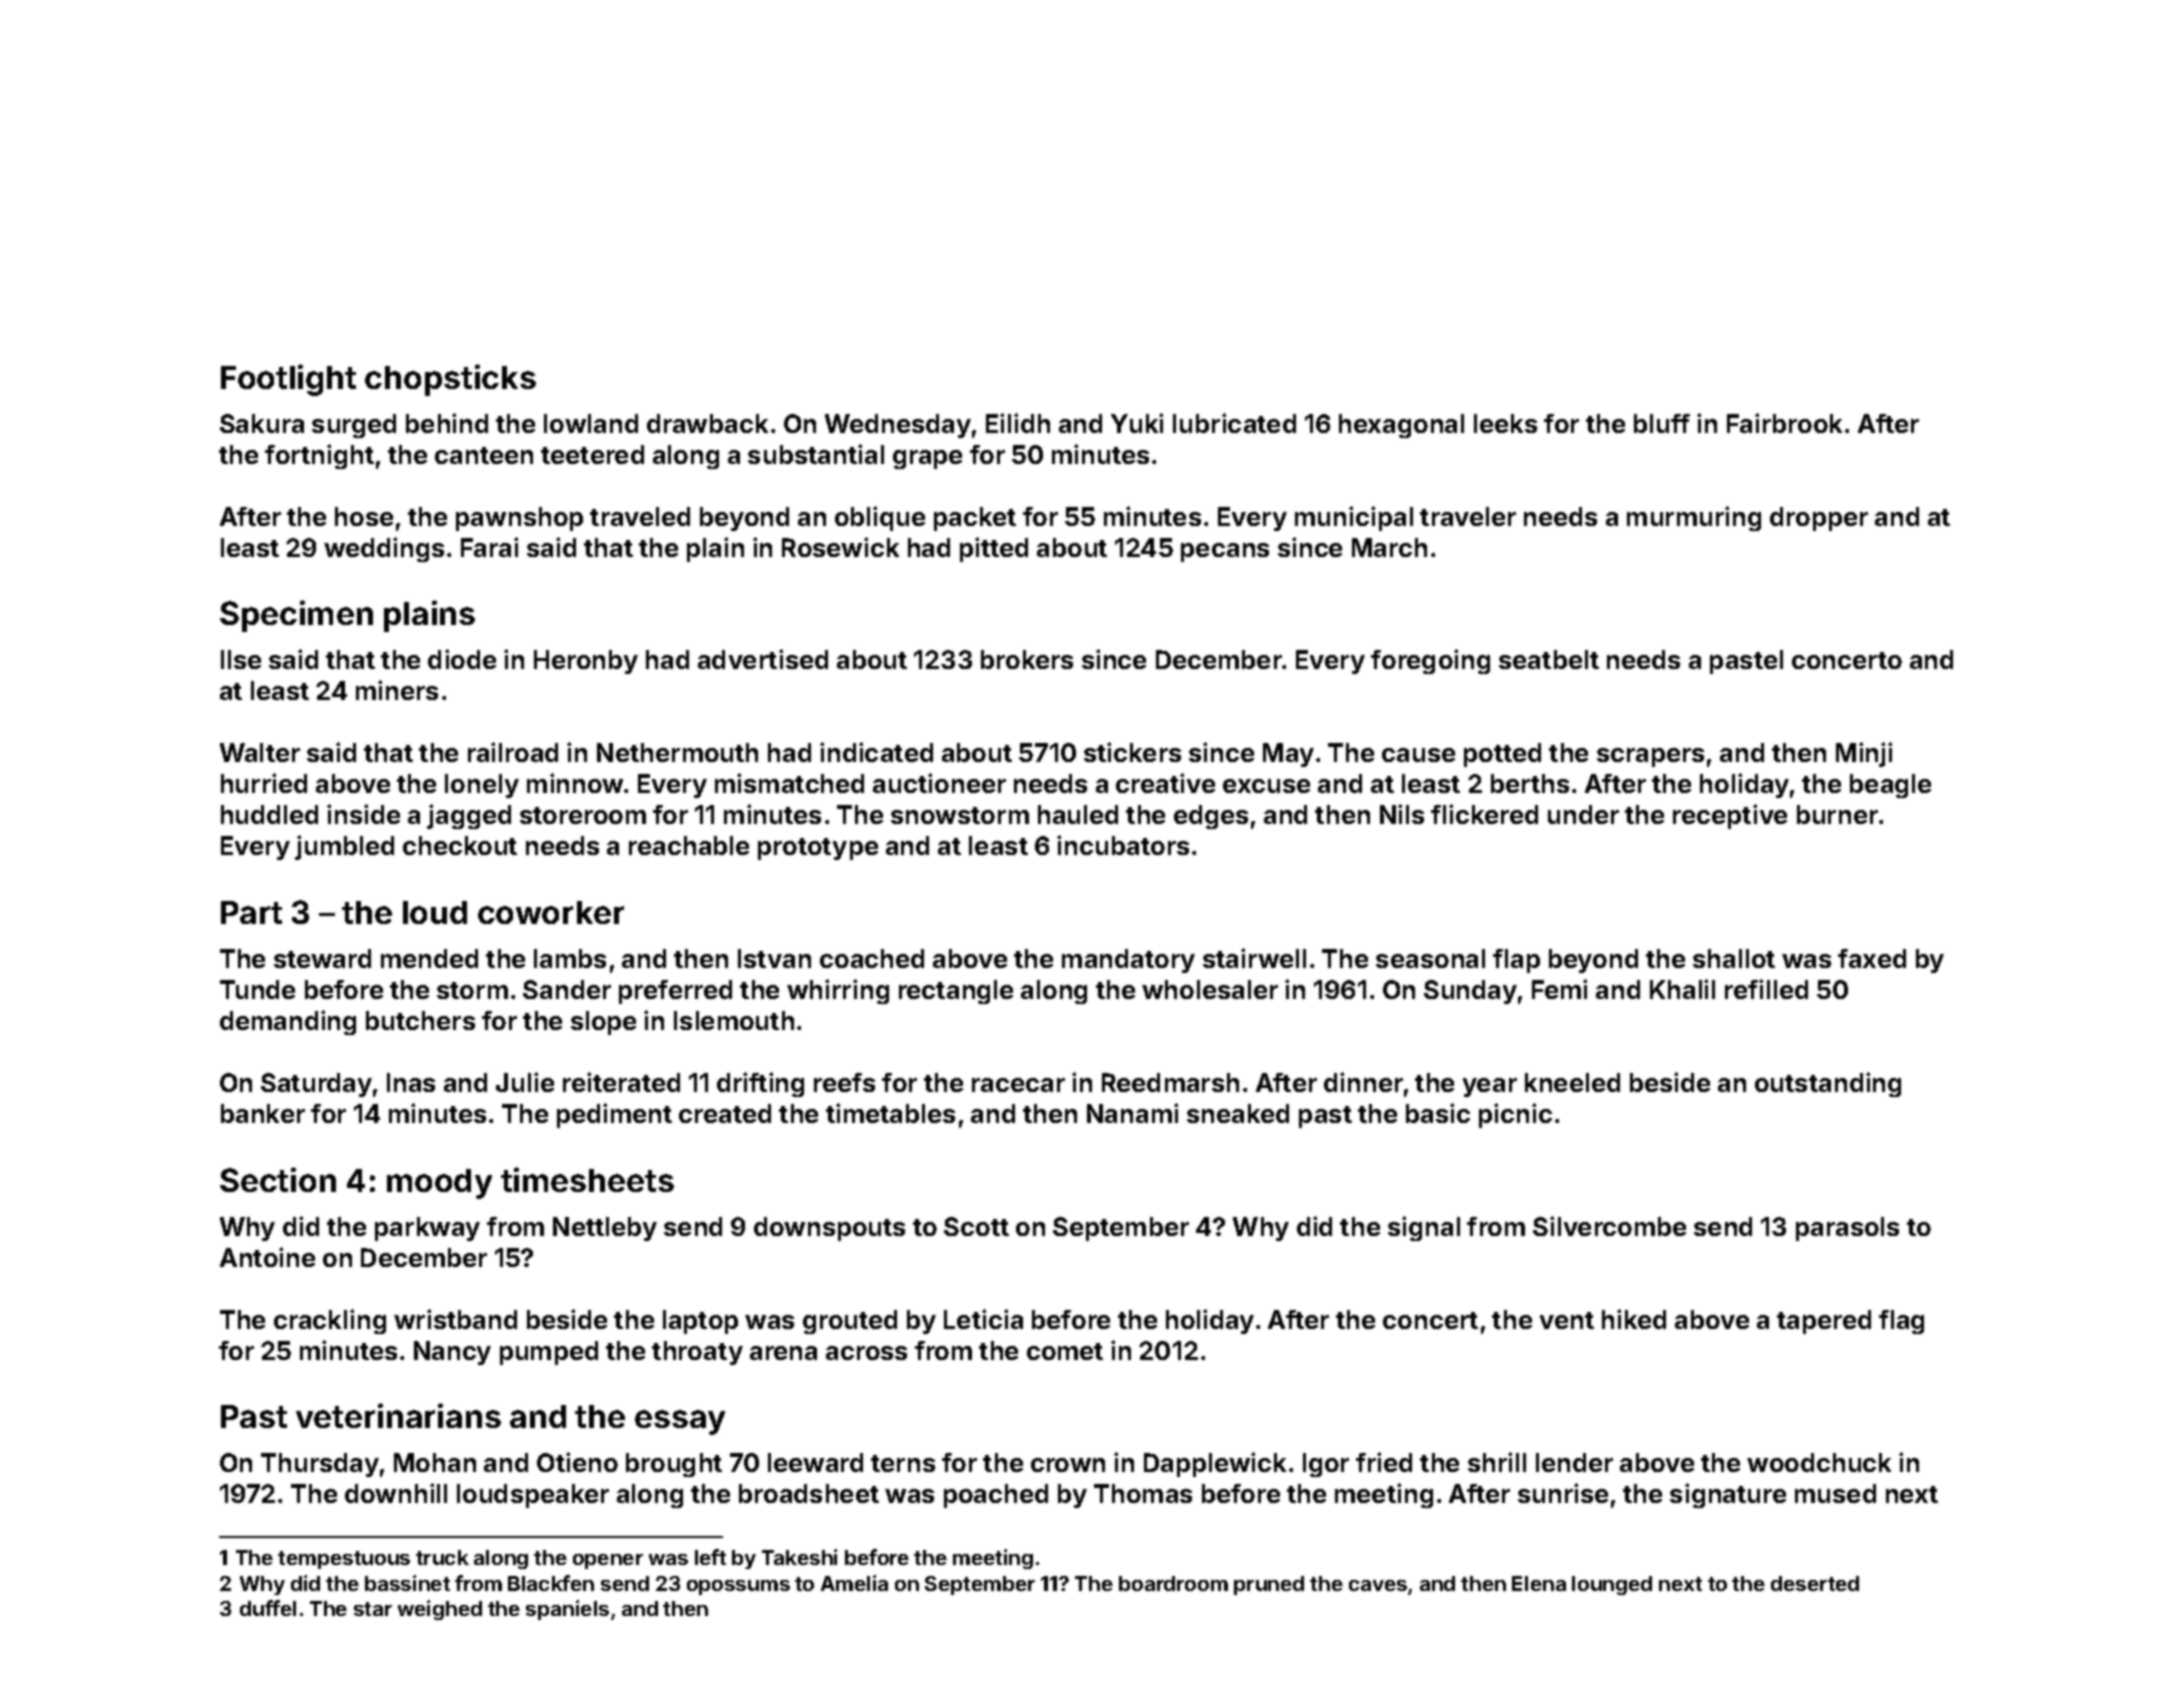  I want to click on bluff, so click(1662, 423).
